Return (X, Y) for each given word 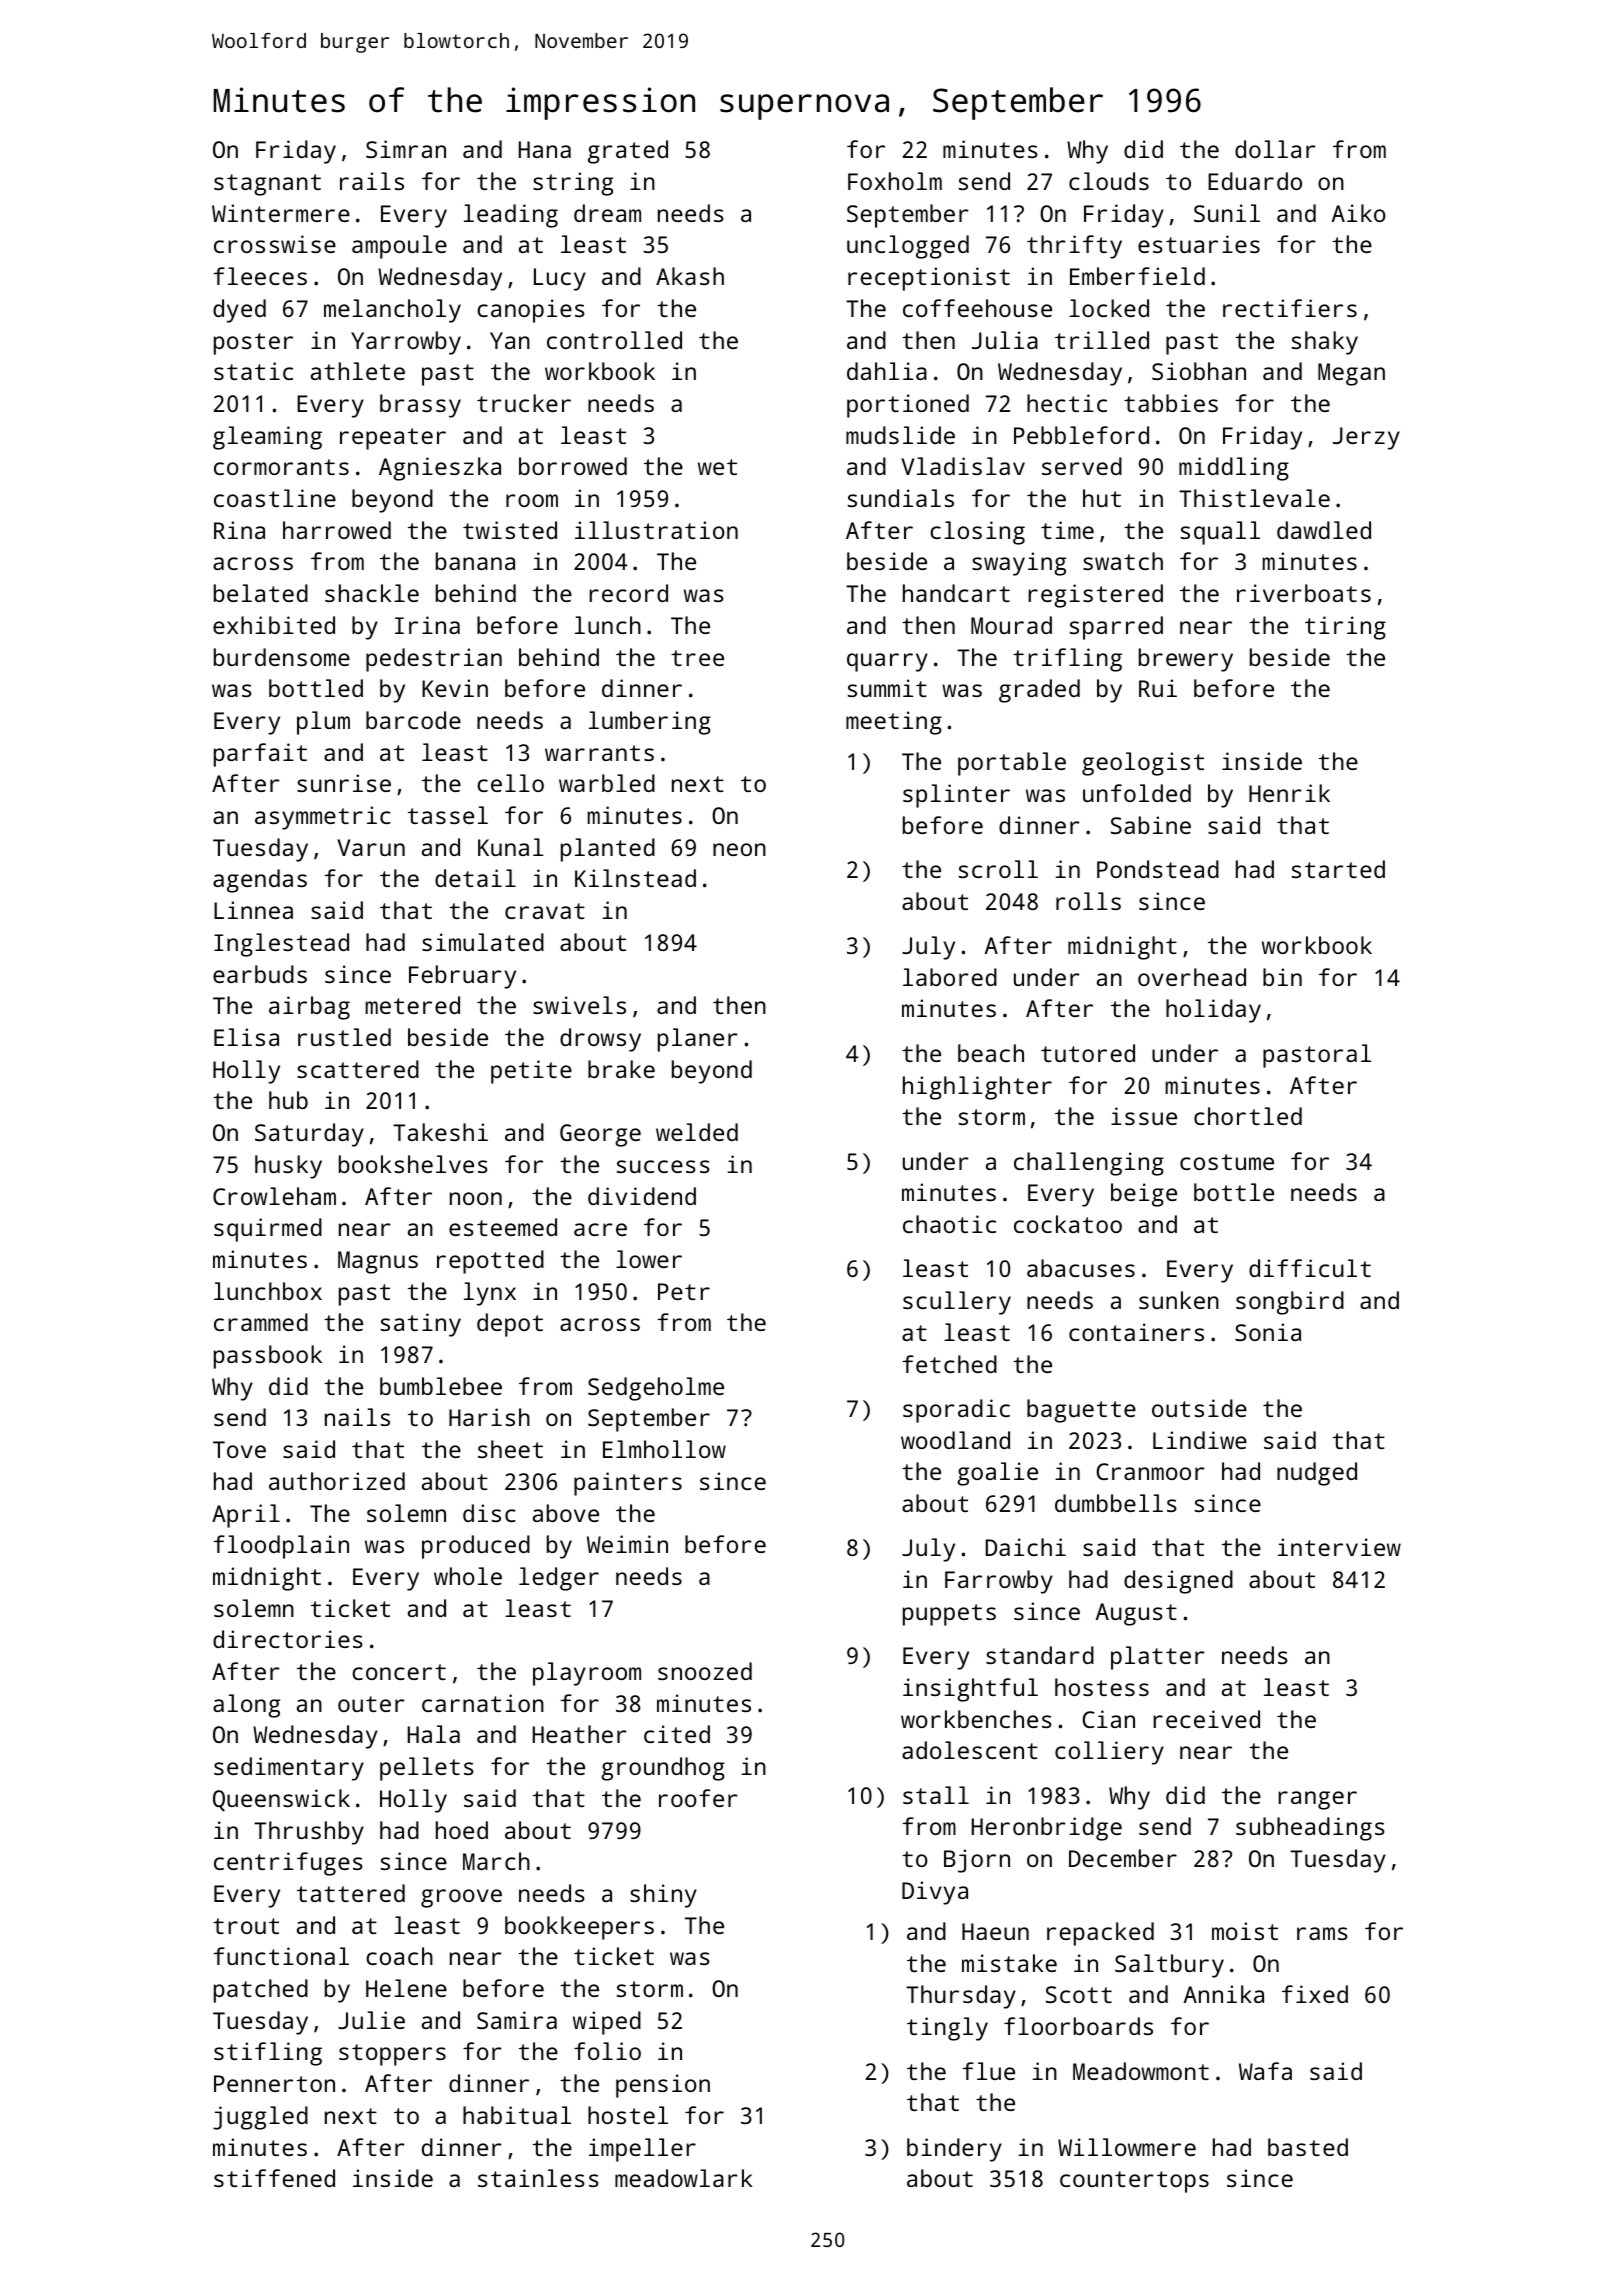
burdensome (282, 657)
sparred (1116, 628)
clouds (1109, 181)
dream (607, 213)
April (246, 1516)
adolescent (970, 1750)
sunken (1179, 1300)
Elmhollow (664, 1449)
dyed (239, 311)
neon (739, 849)
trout (246, 1926)
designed (1178, 1582)
